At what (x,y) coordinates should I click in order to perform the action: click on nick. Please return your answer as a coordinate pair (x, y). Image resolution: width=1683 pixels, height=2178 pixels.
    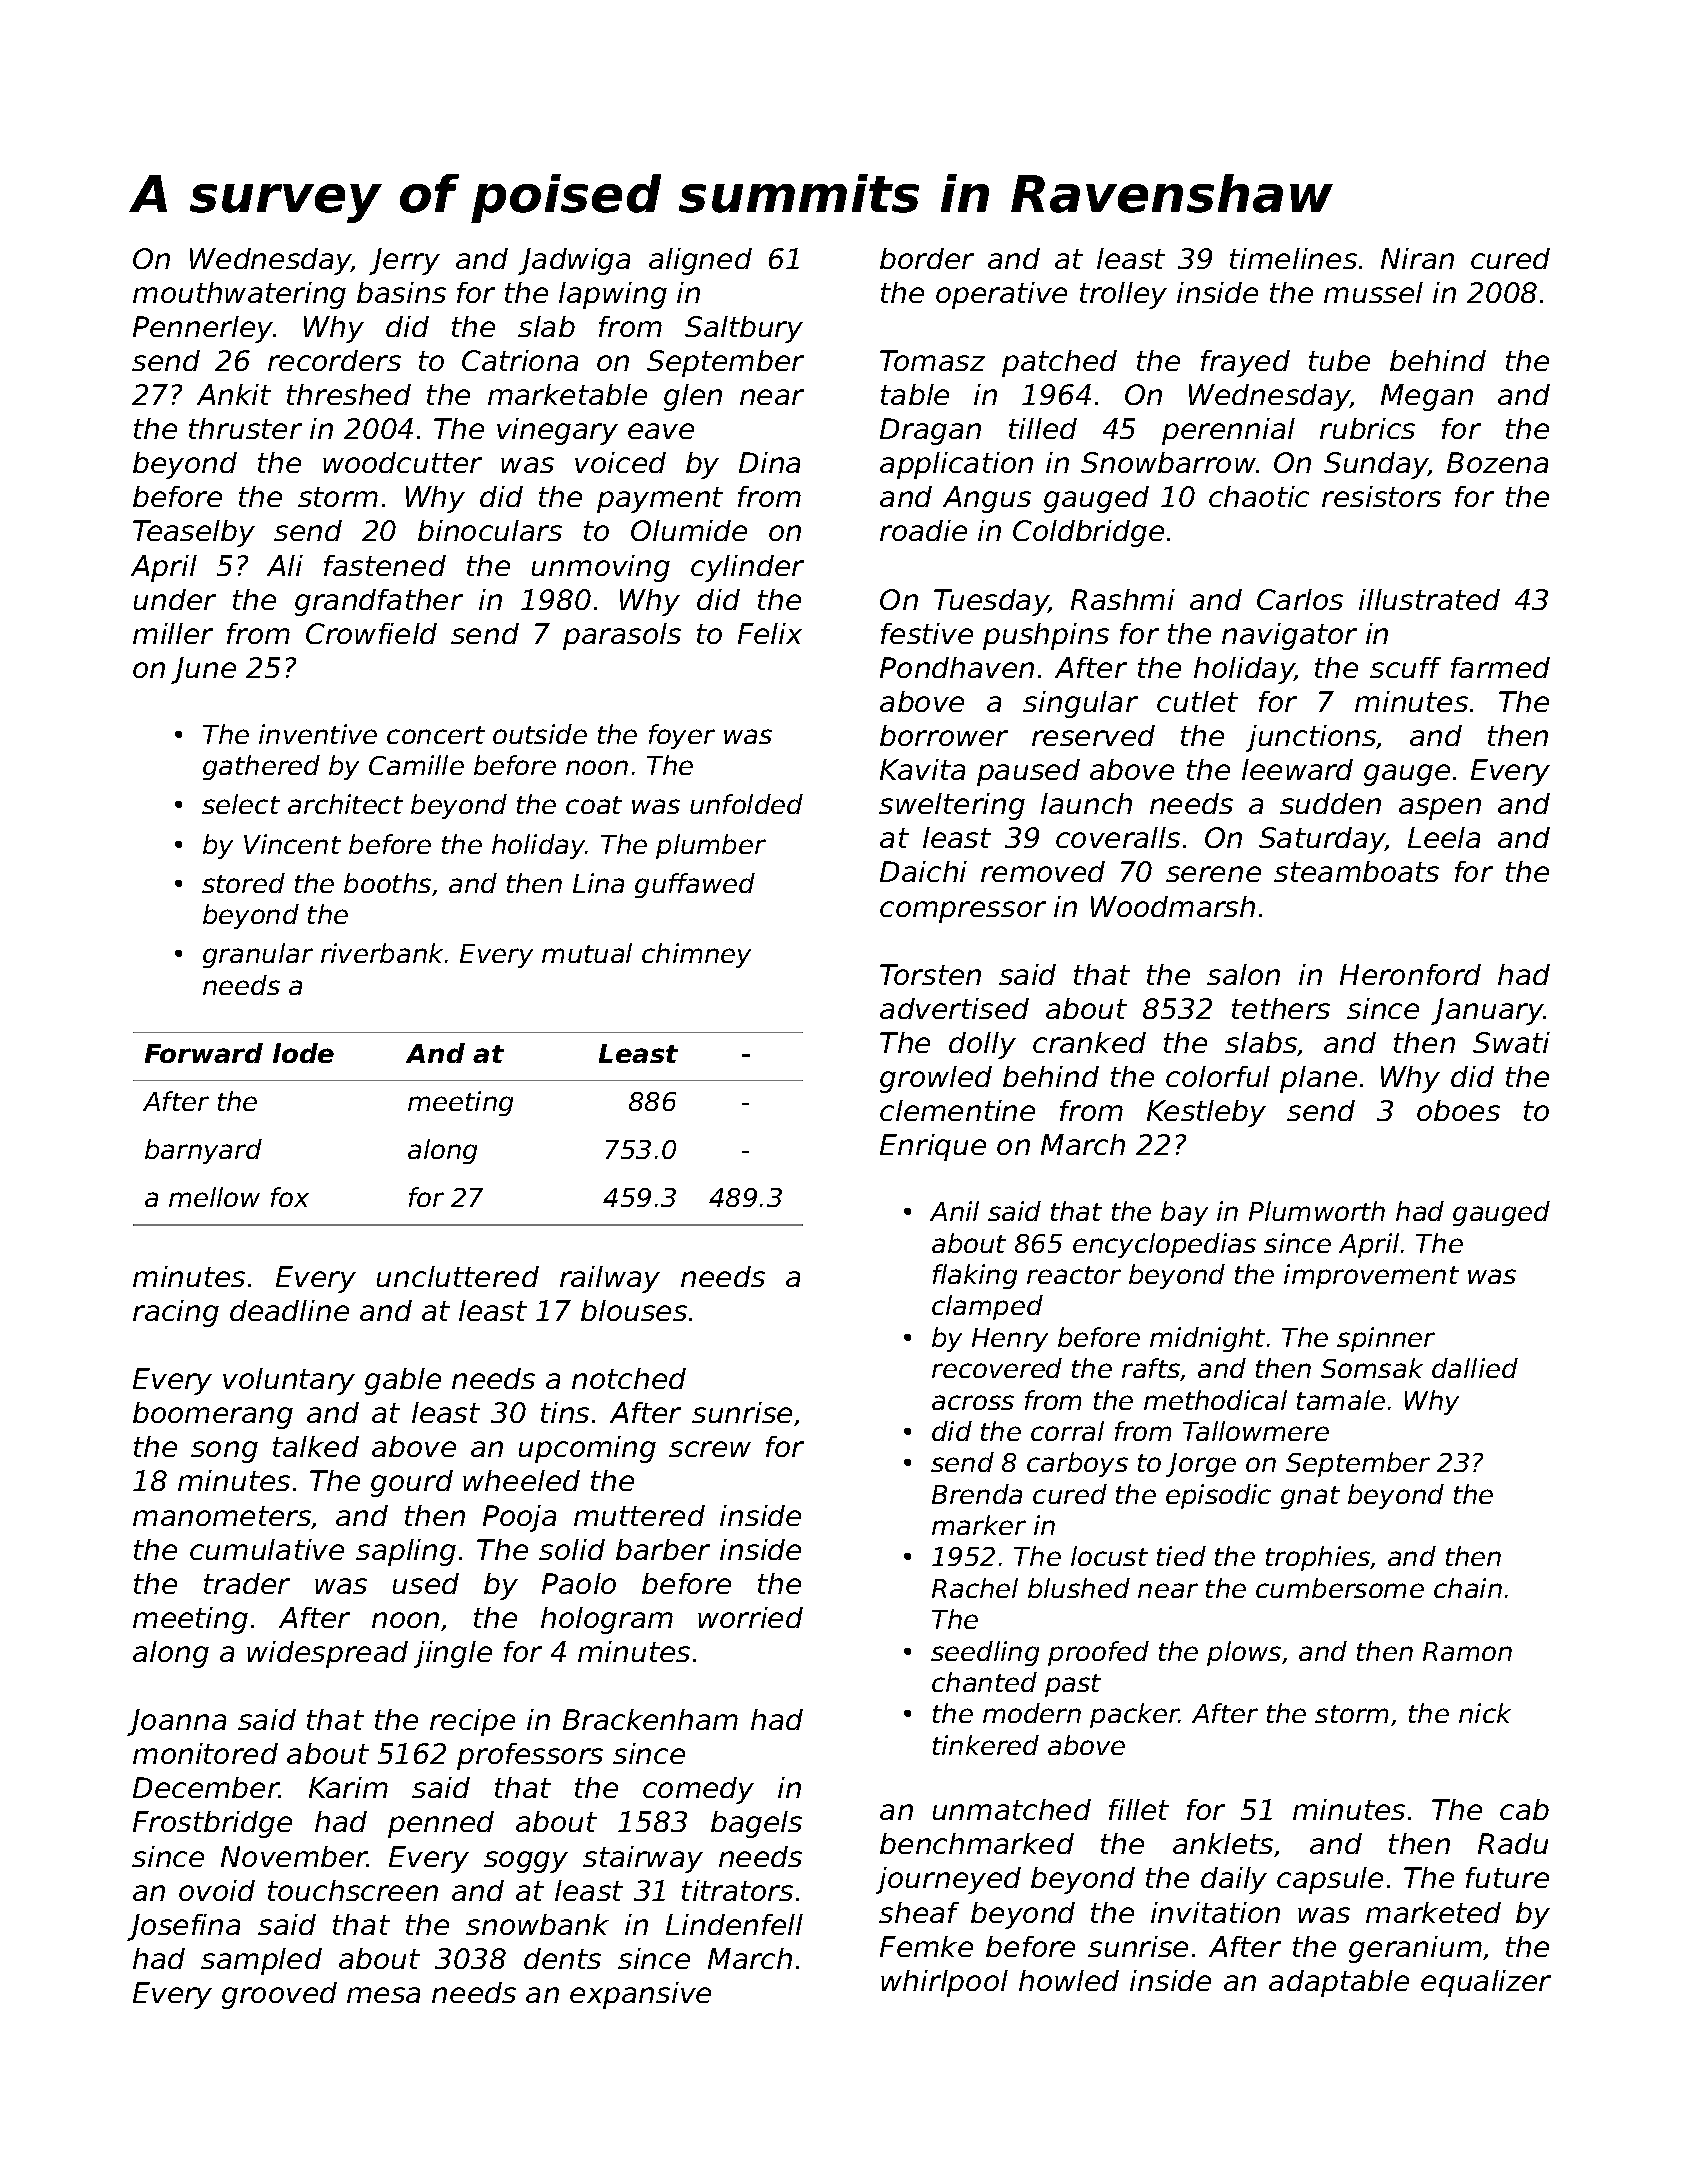
    Looking at the image, I should click on (1485, 1713).
